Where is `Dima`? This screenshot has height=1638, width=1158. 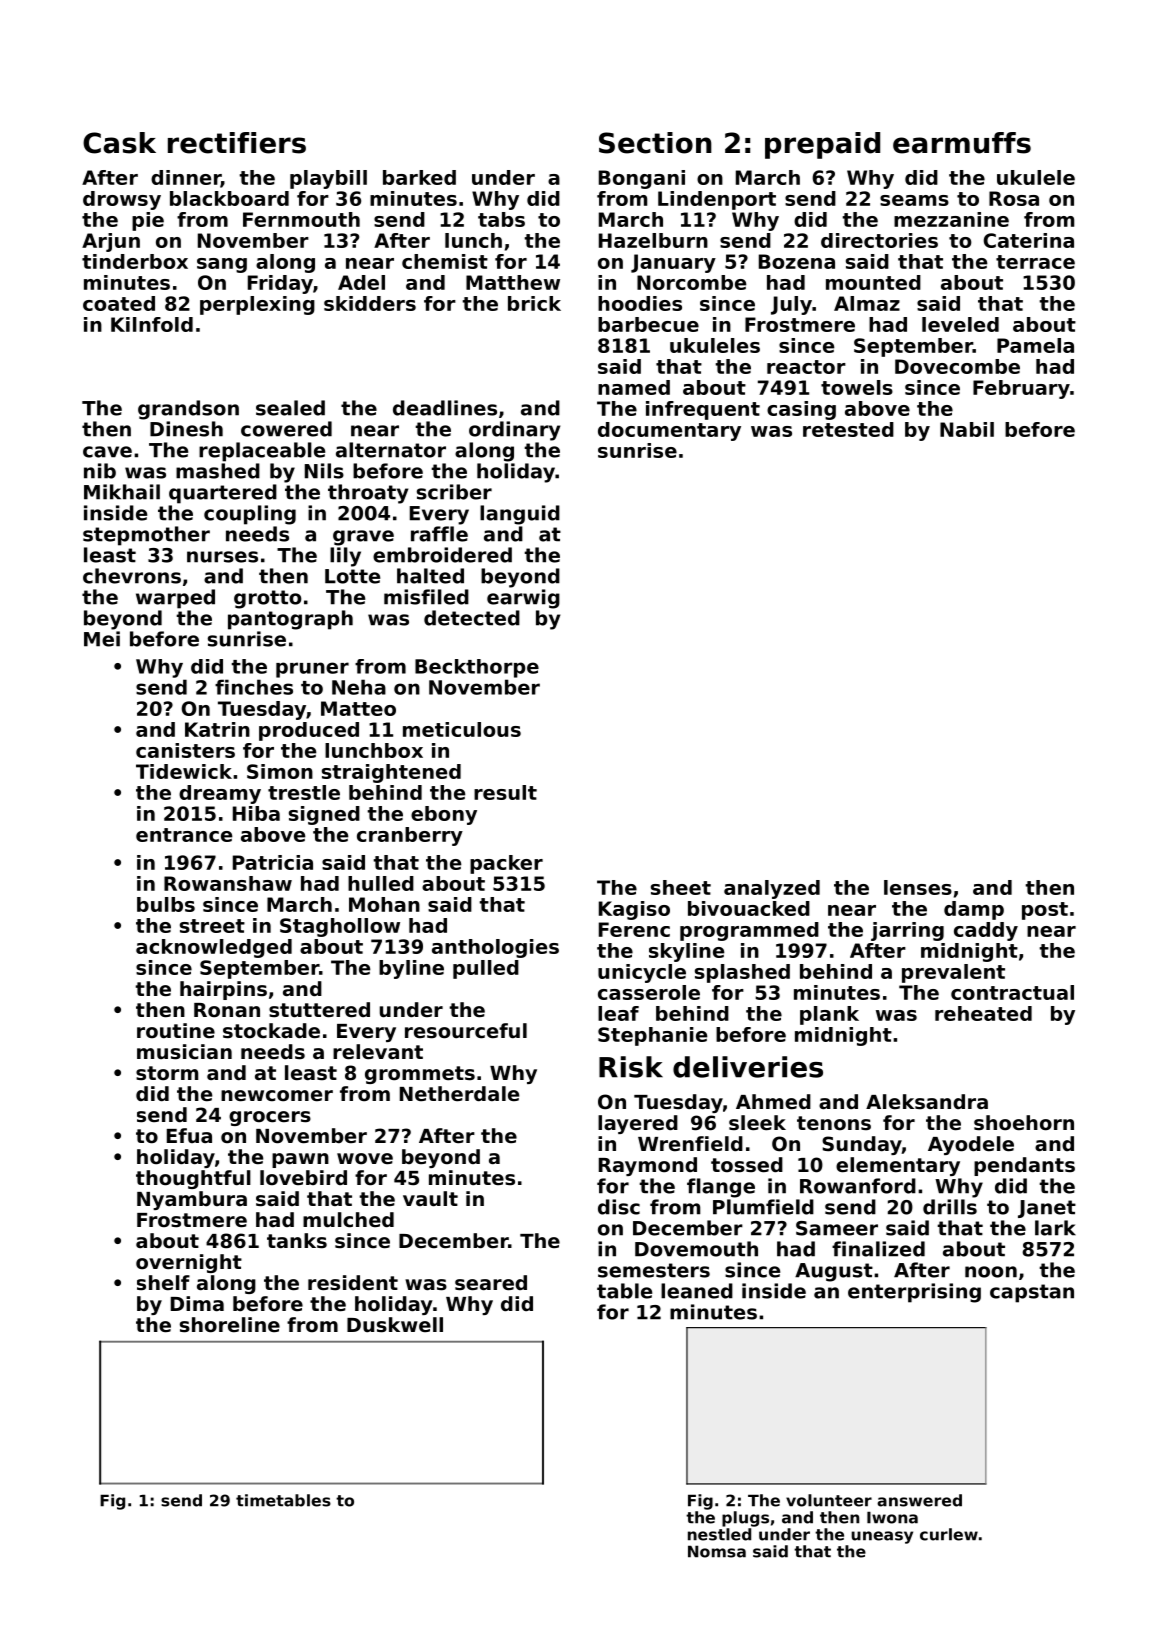 Dima is located at coordinates (197, 1303).
